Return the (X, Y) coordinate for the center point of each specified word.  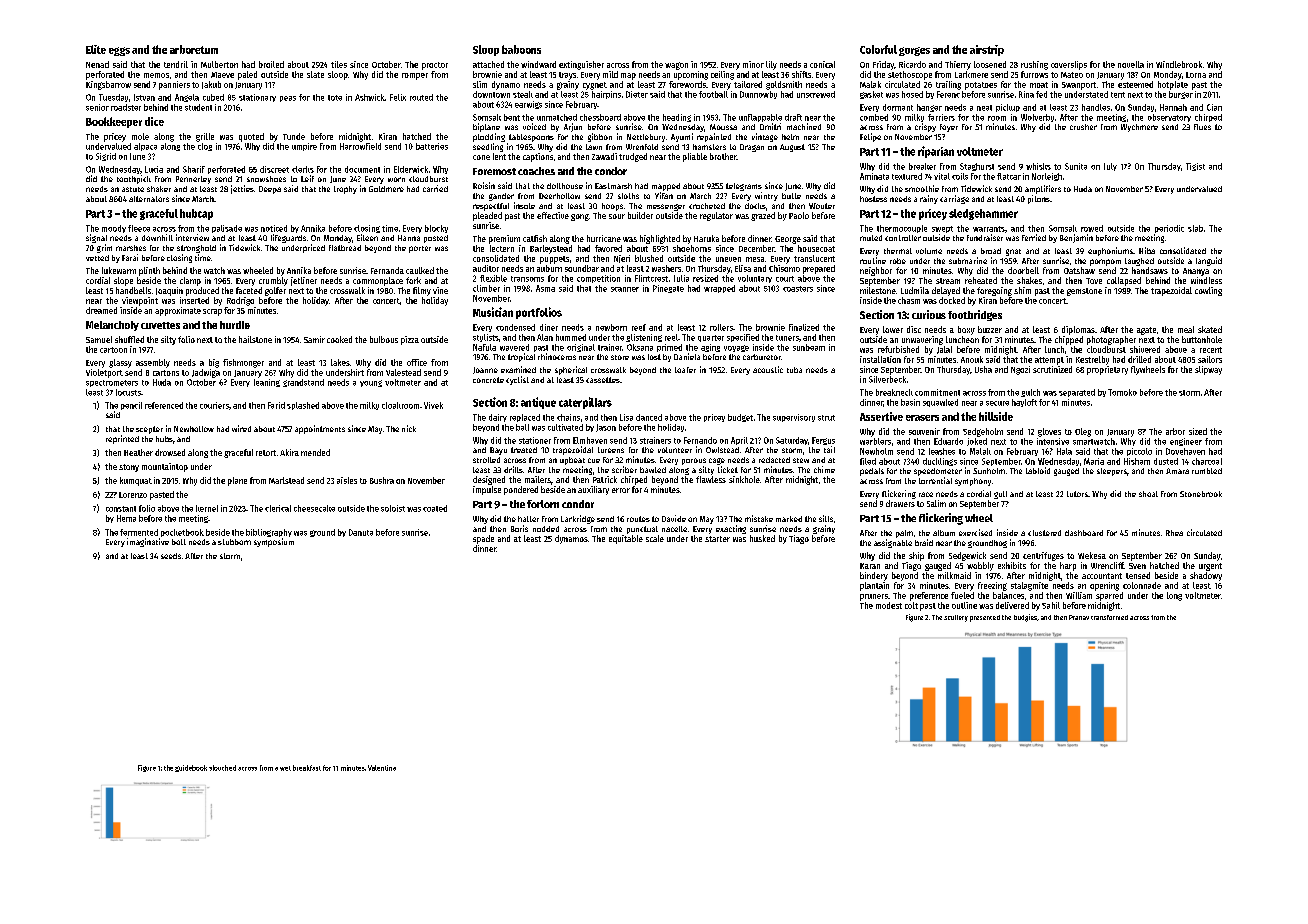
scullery (956, 618)
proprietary (1107, 370)
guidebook (191, 768)
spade (483, 539)
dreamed (101, 310)
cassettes (603, 380)
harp (1068, 566)
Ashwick (370, 97)
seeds (171, 556)
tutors (1077, 494)
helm (790, 137)
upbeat (572, 461)
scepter (149, 430)
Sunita (1076, 166)
